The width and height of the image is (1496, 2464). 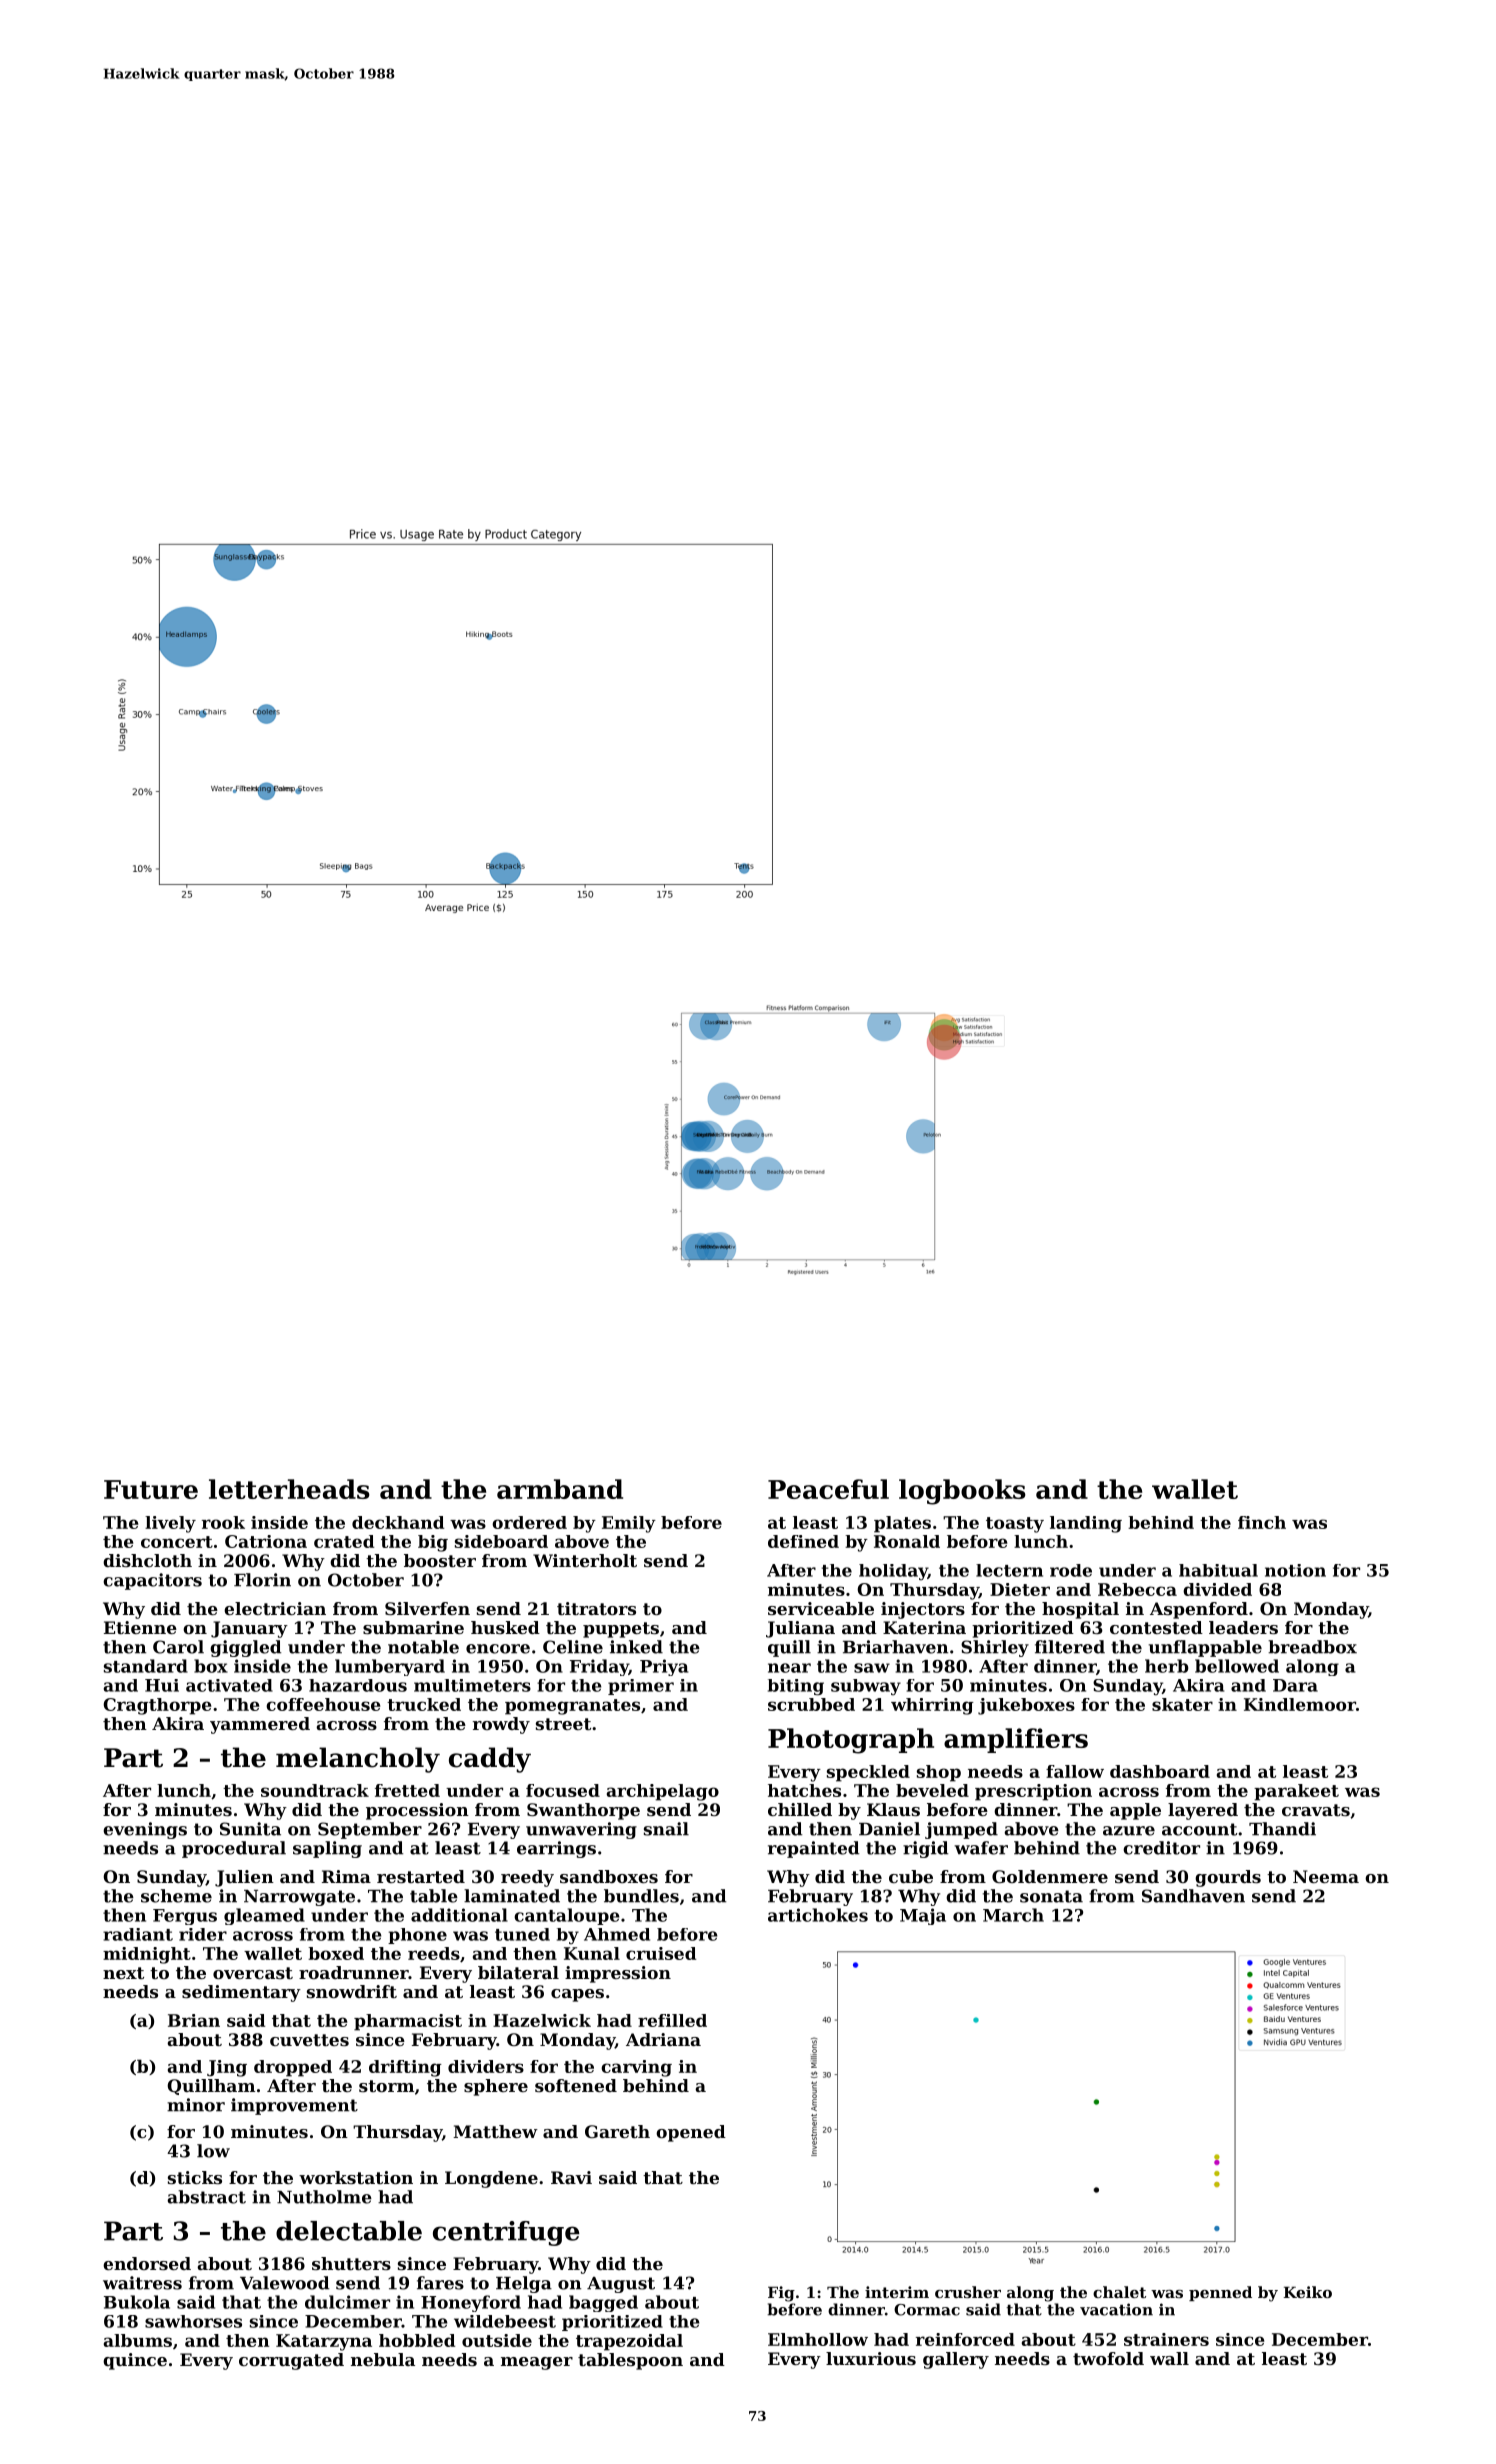 What do you see at coordinates (177, 1542) in the image?
I see `concert` at bounding box center [177, 1542].
